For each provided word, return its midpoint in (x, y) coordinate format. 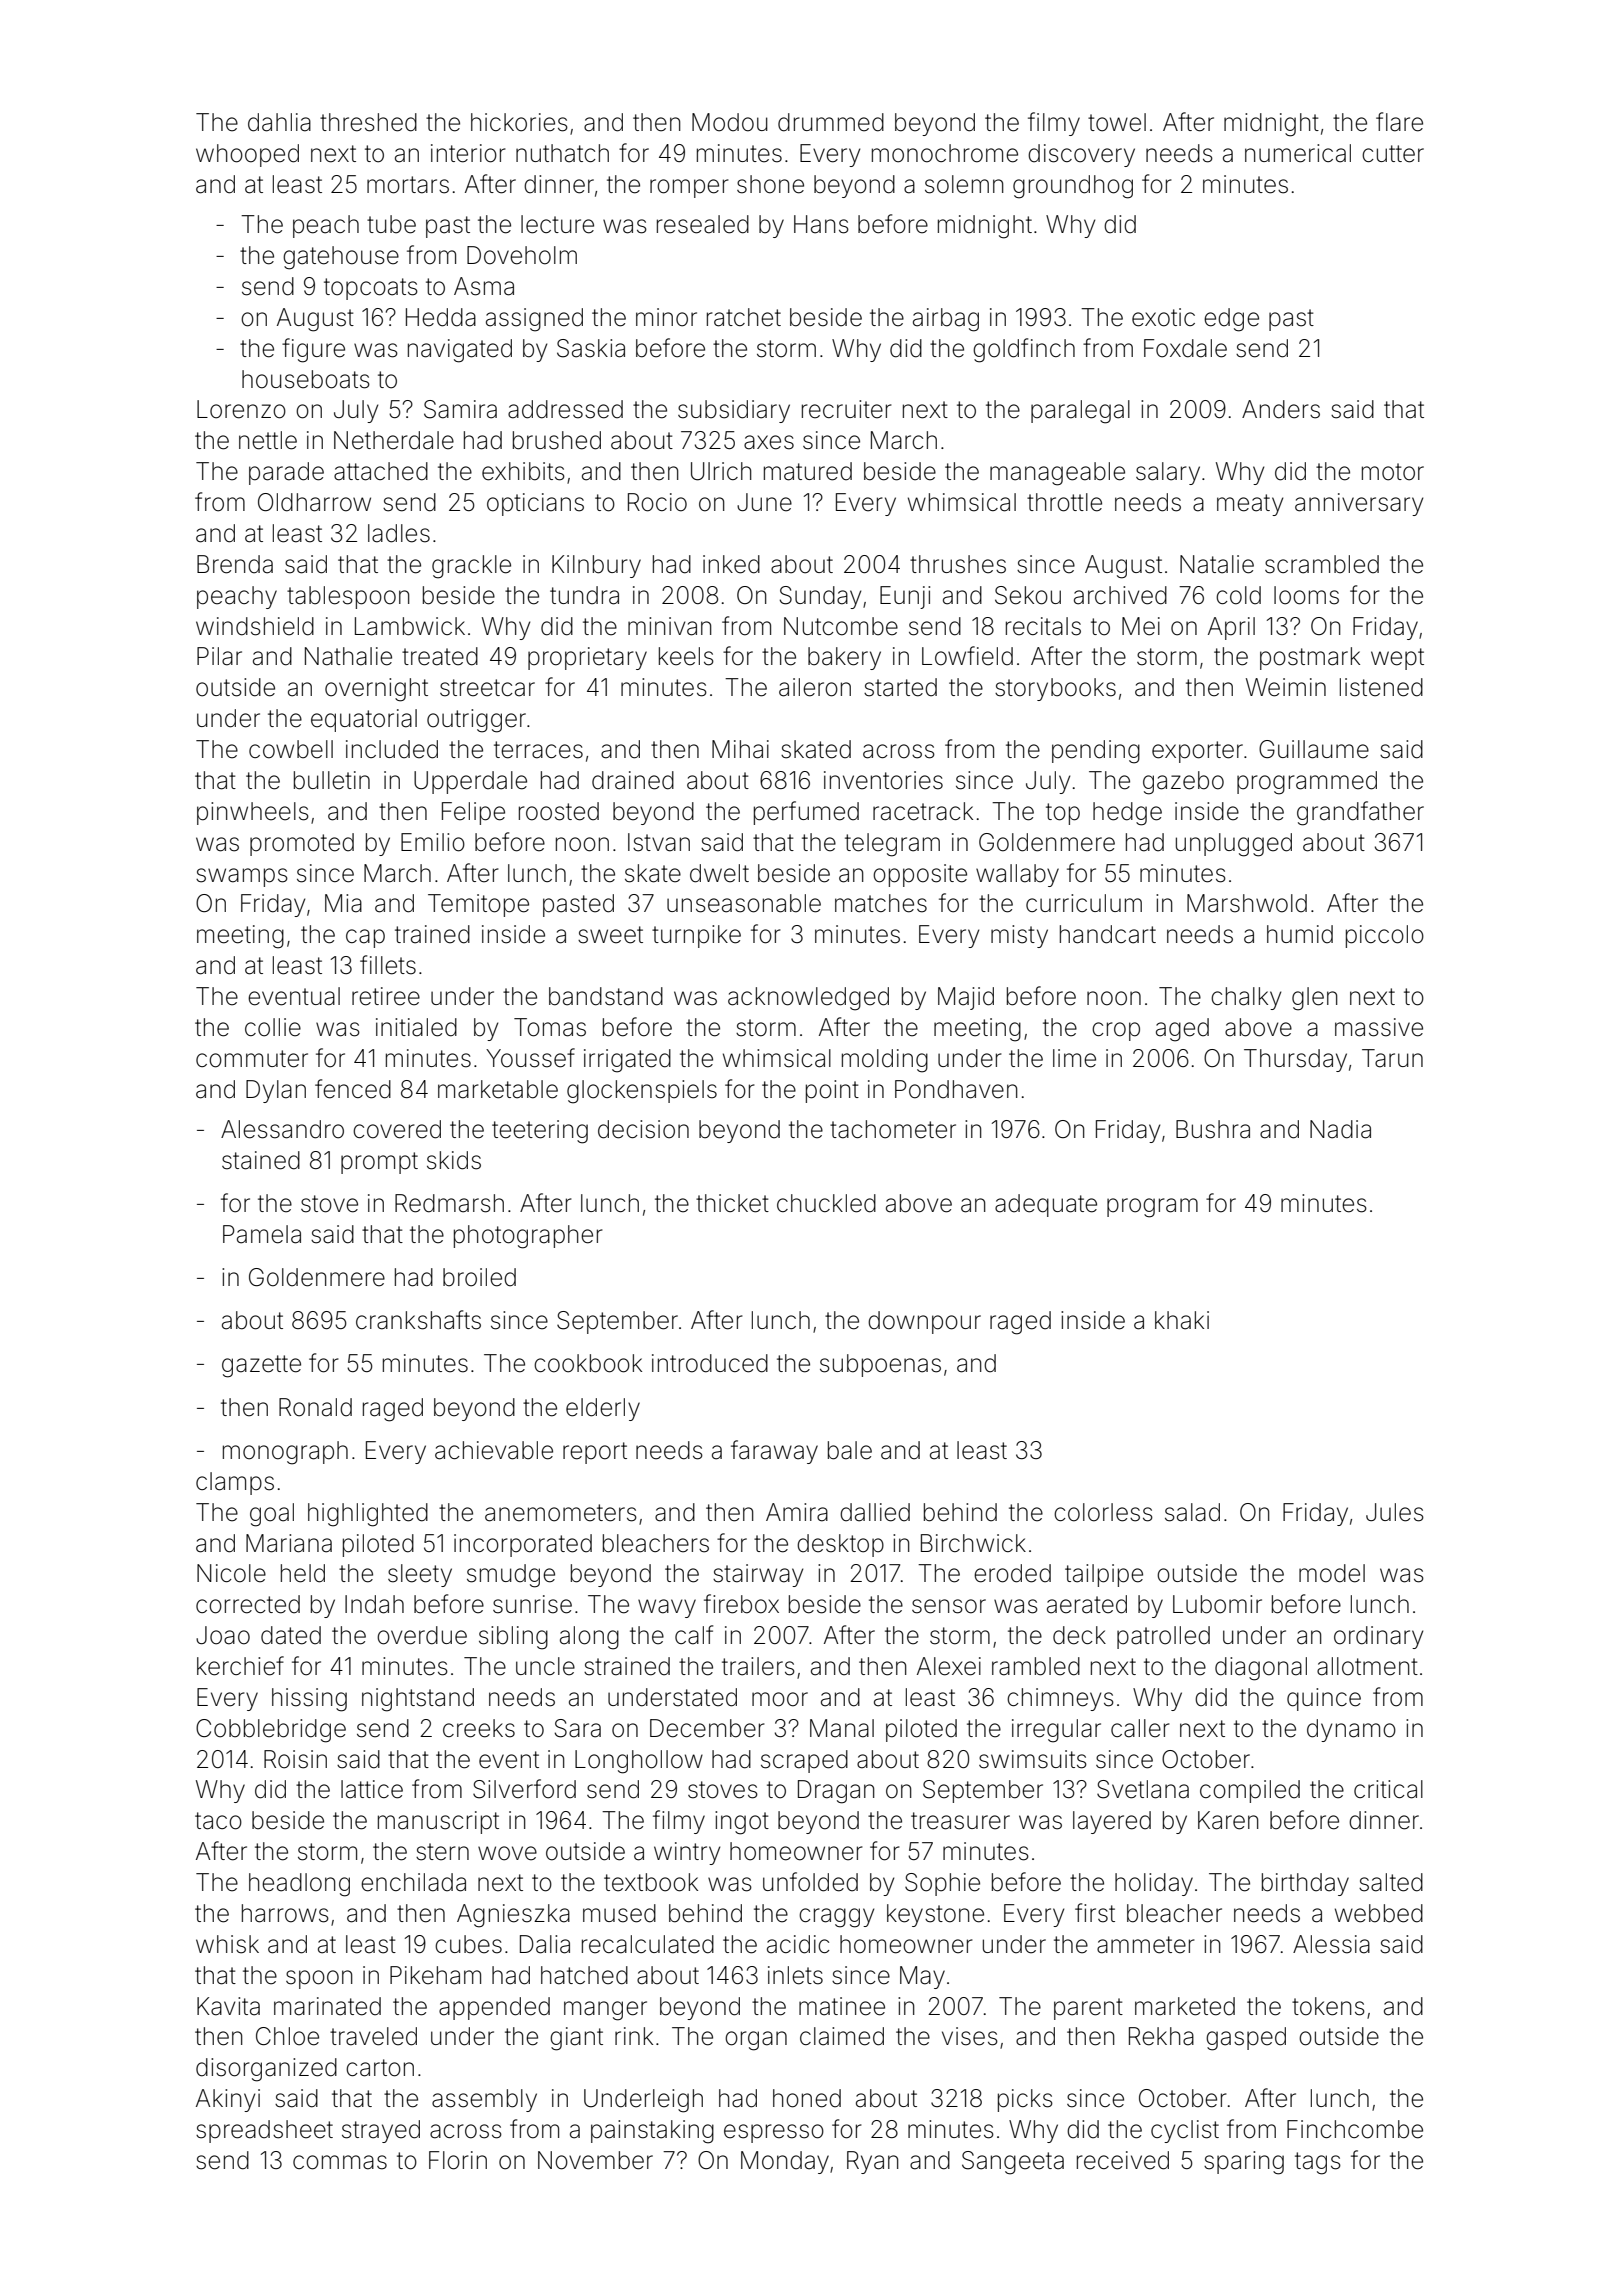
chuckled (826, 1203)
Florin (458, 2160)
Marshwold (1247, 903)
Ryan (873, 2162)
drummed (831, 122)
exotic (1163, 317)
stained (261, 1160)
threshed (368, 122)
